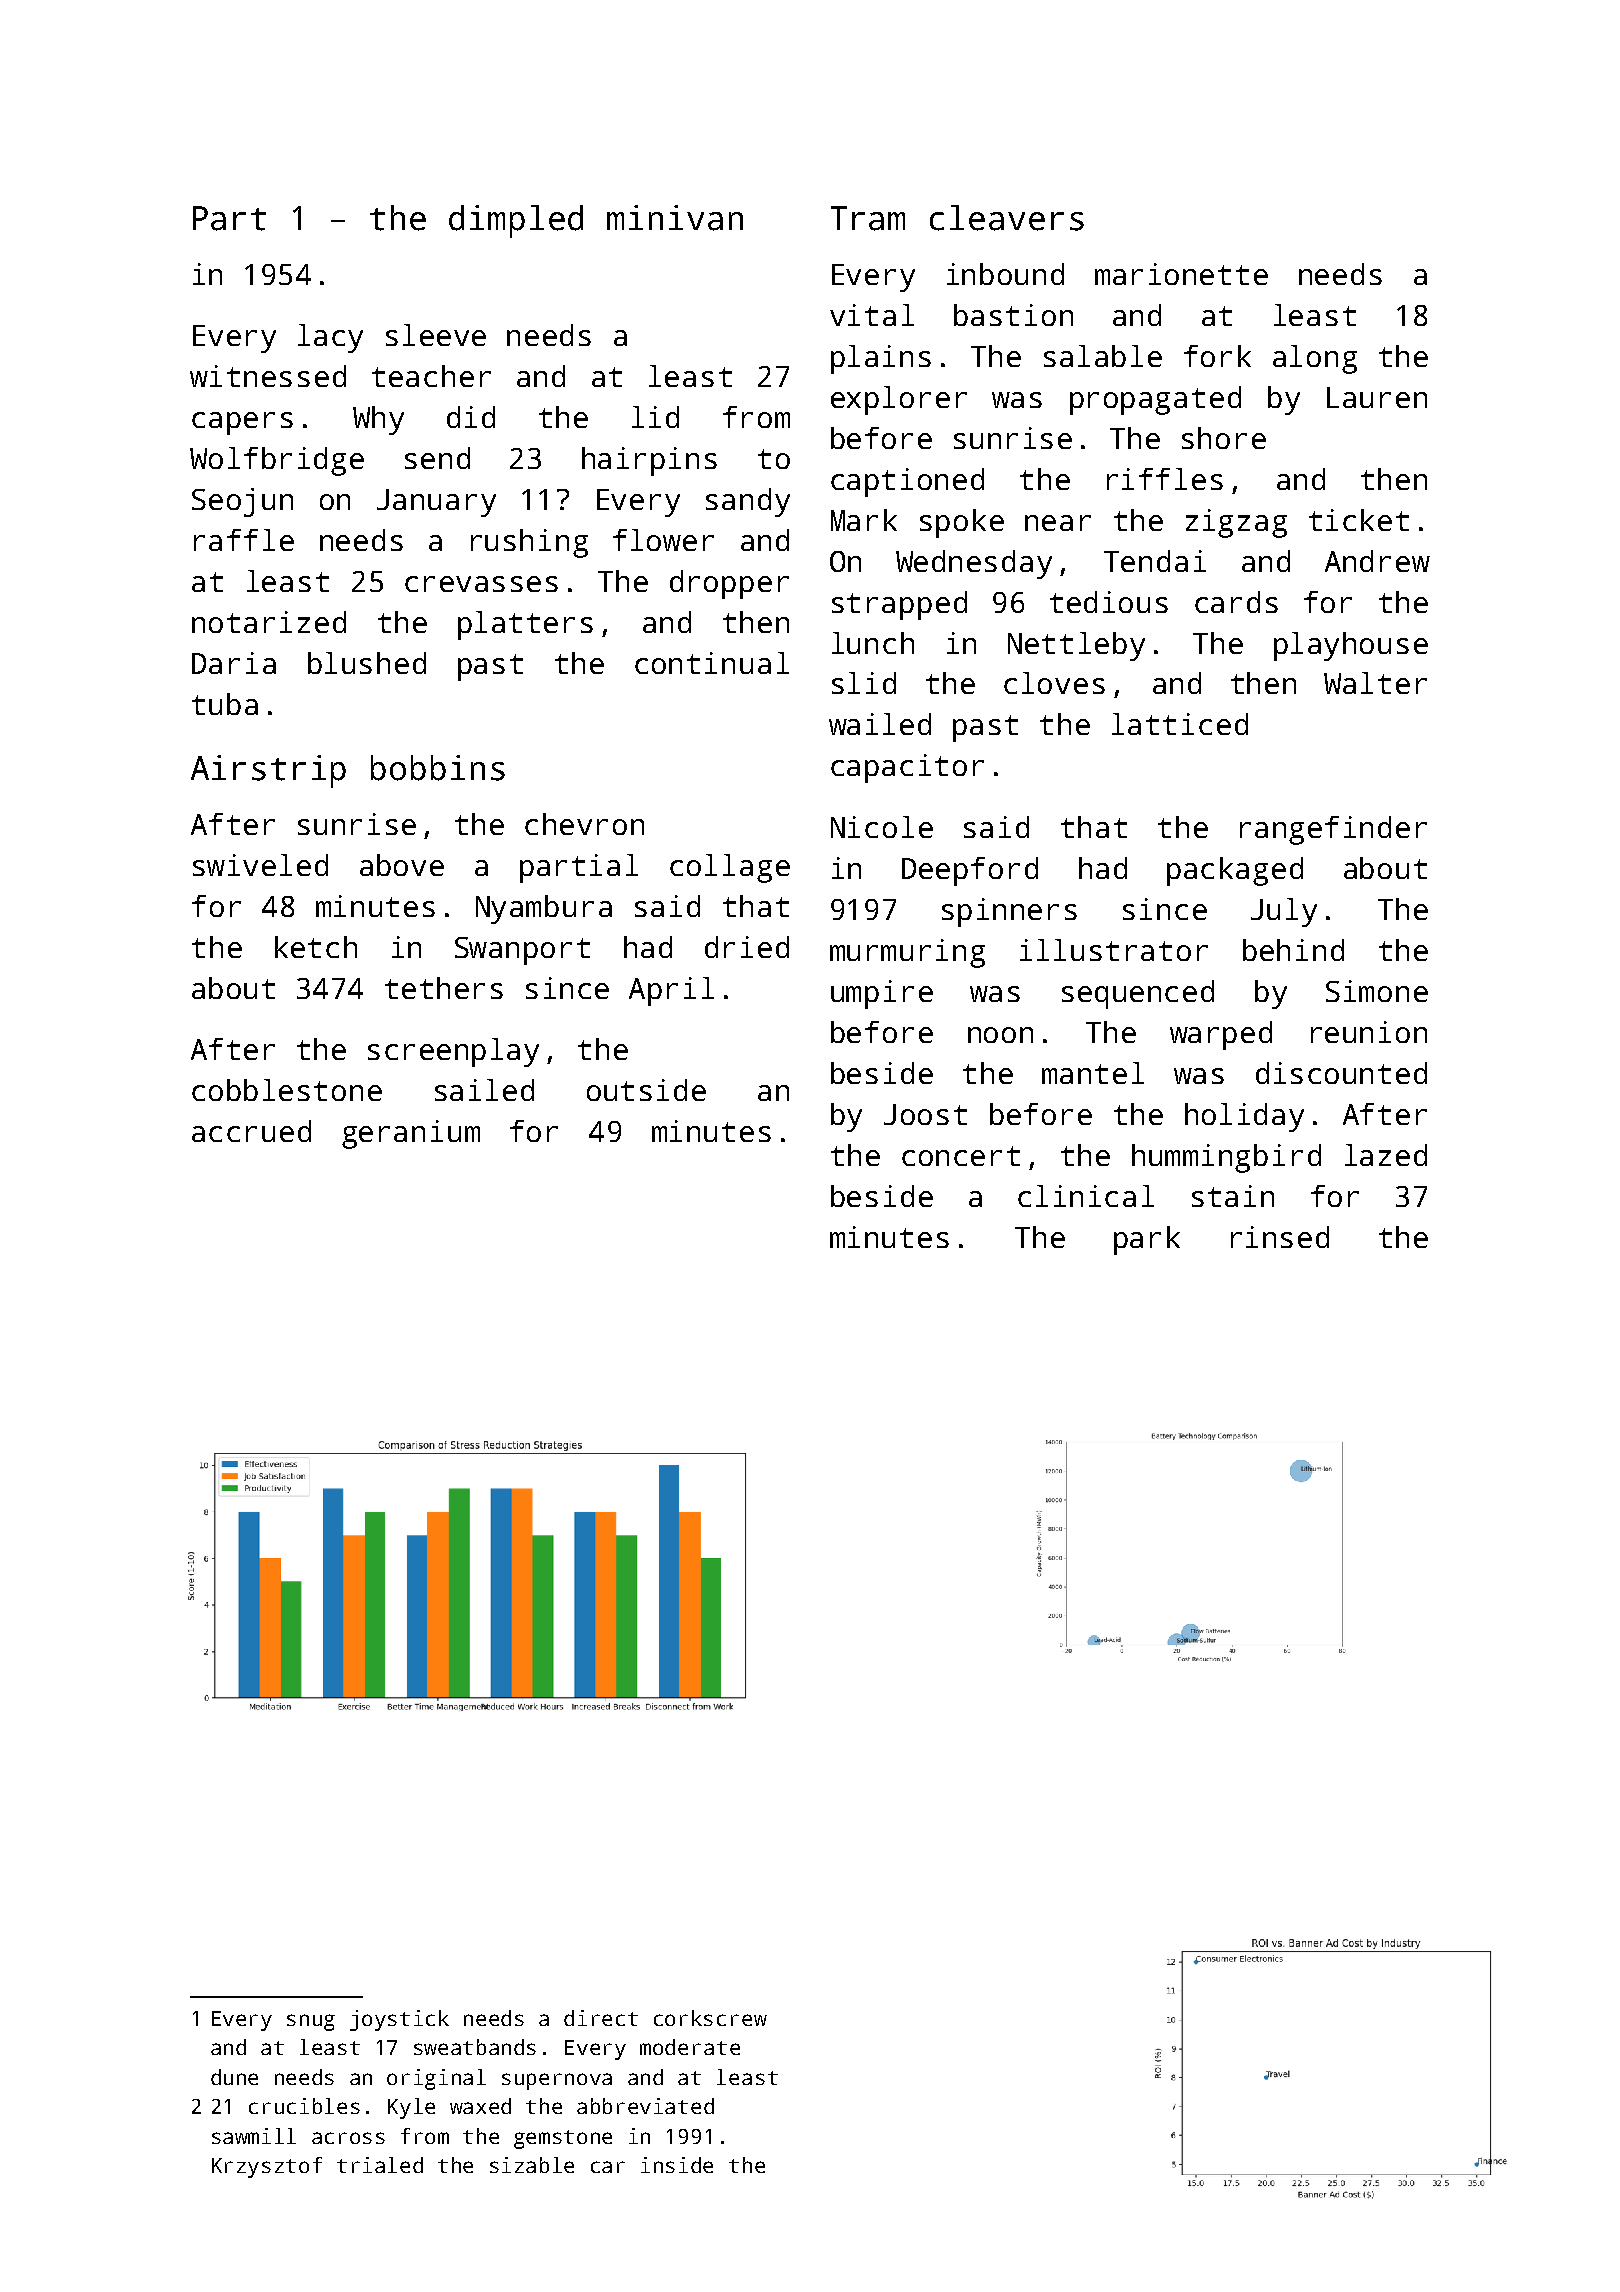 Image resolution: width=1620 pixels, height=2292 pixels. What do you see at coordinates (254, 2136) in the screenshot?
I see `sawmill` at bounding box center [254, 2136].
